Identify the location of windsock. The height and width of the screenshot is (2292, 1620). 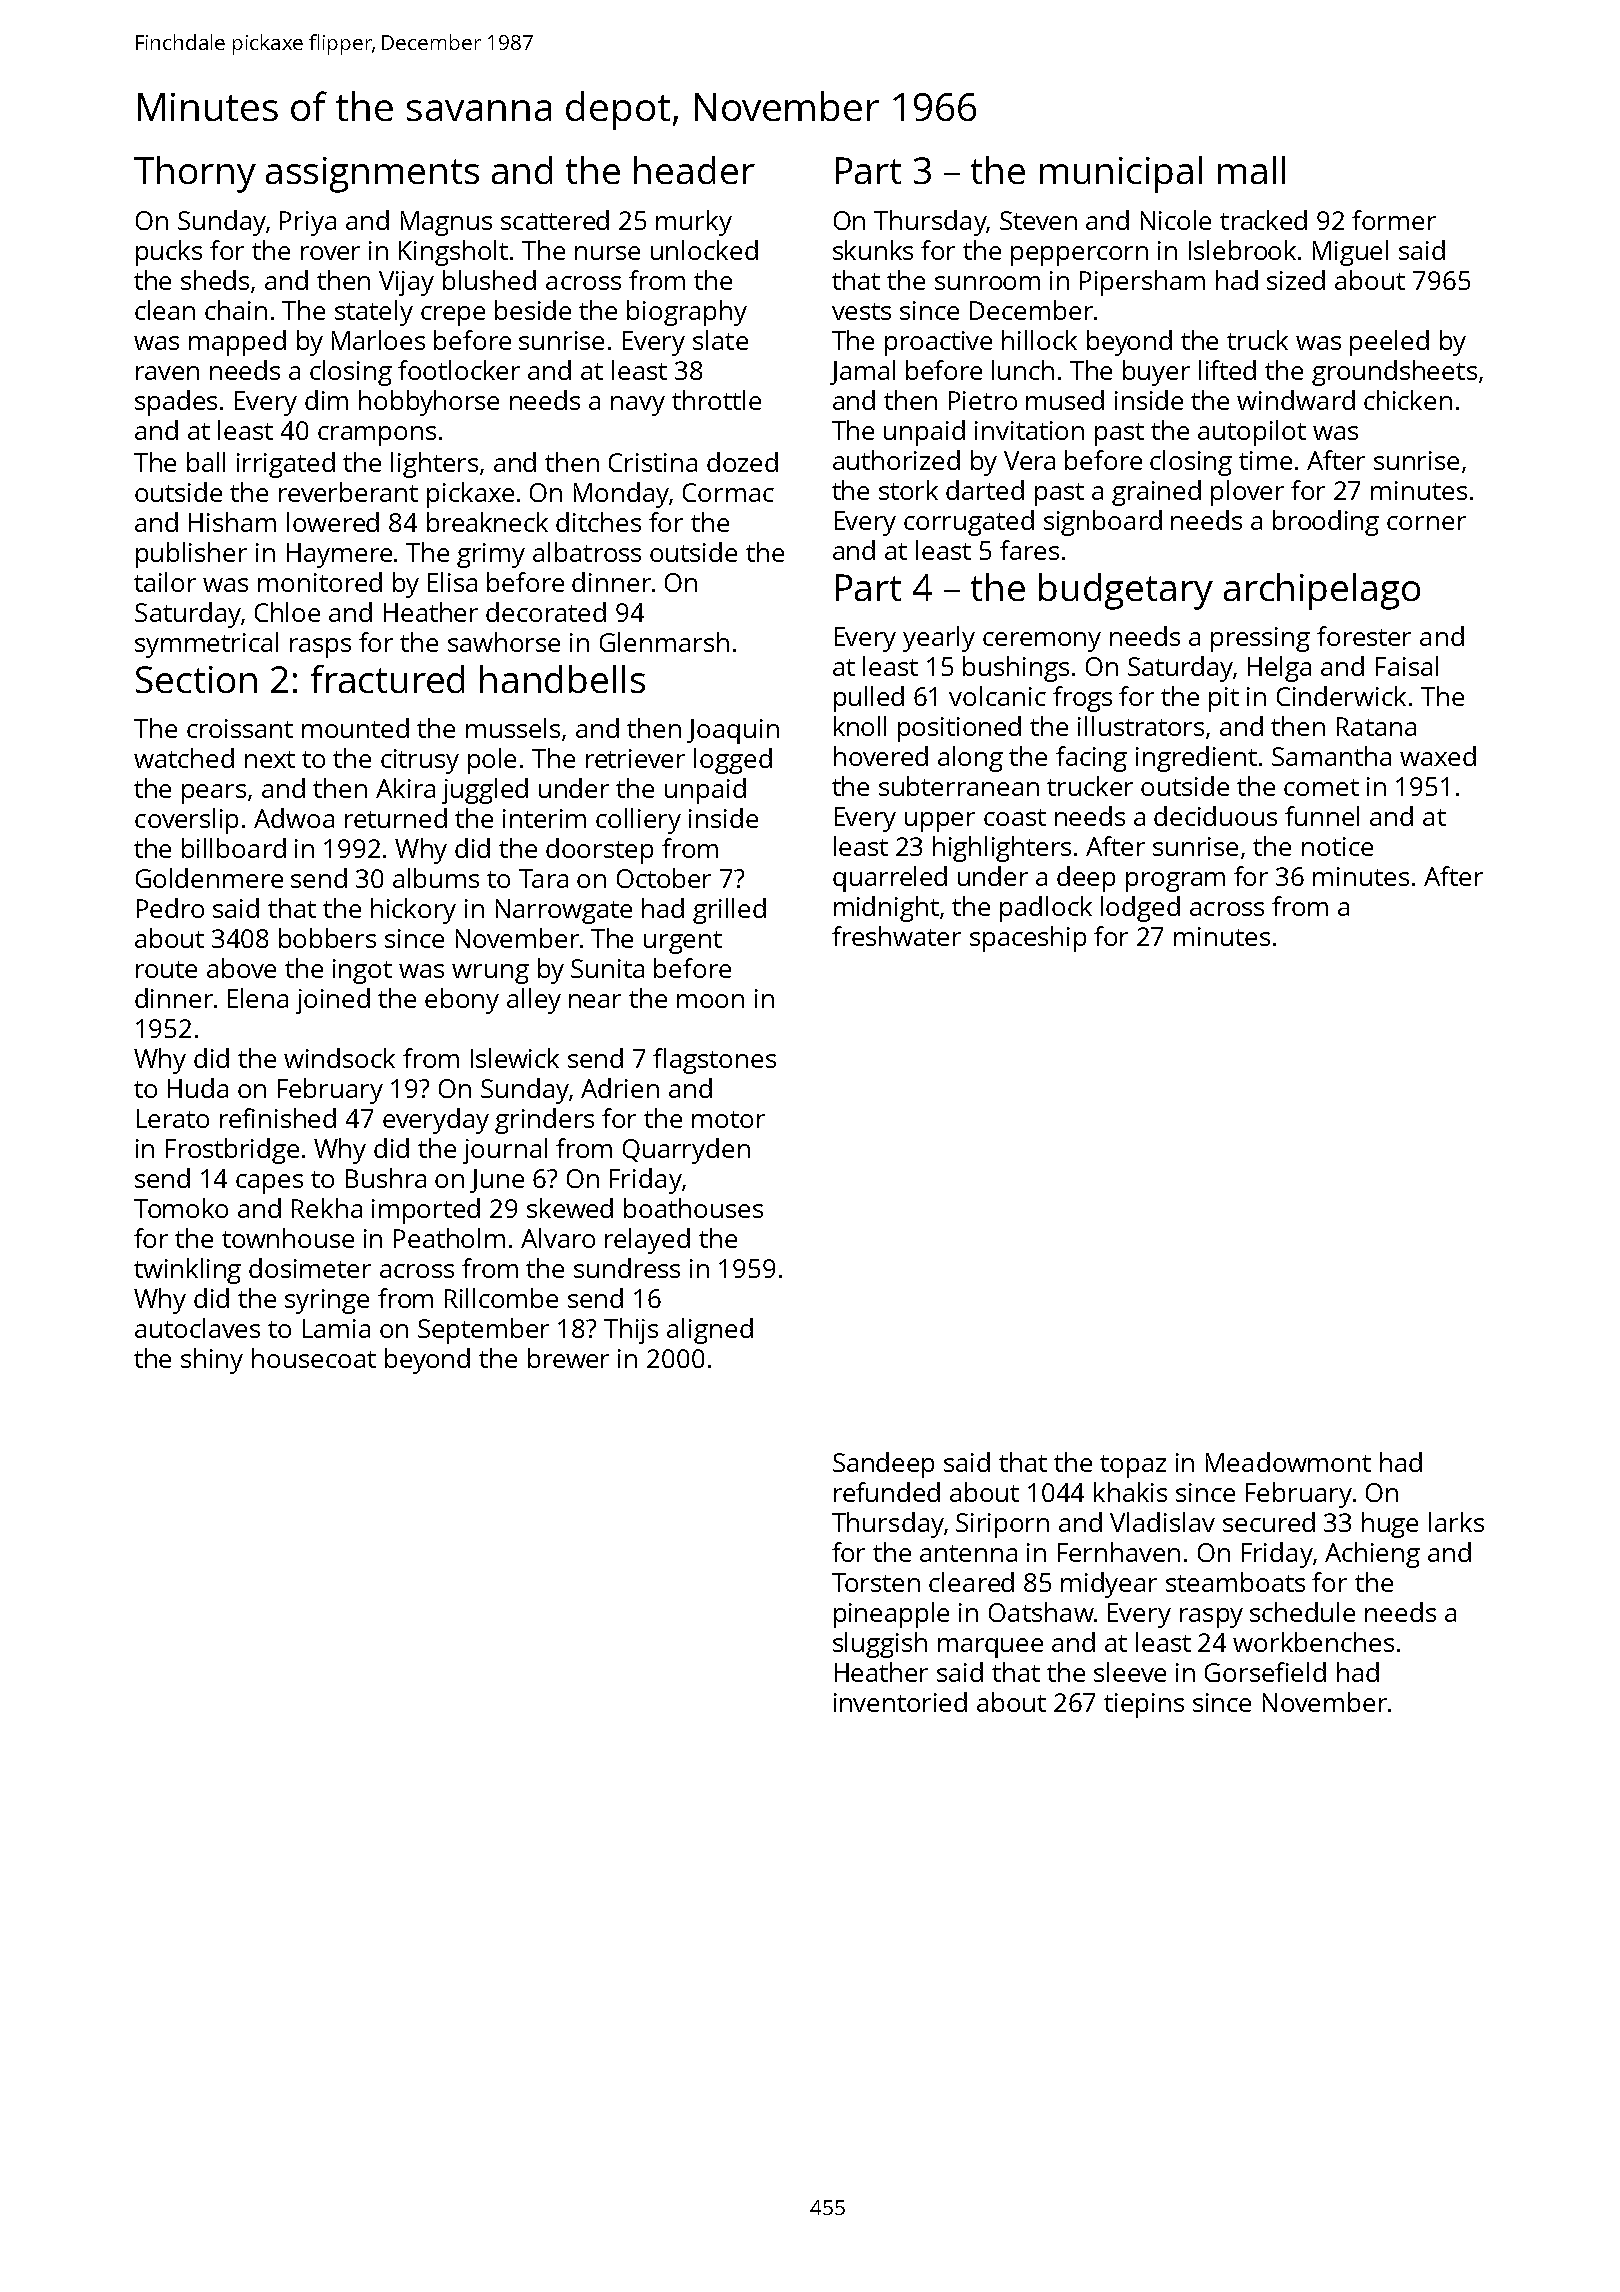
(339, 1058).
